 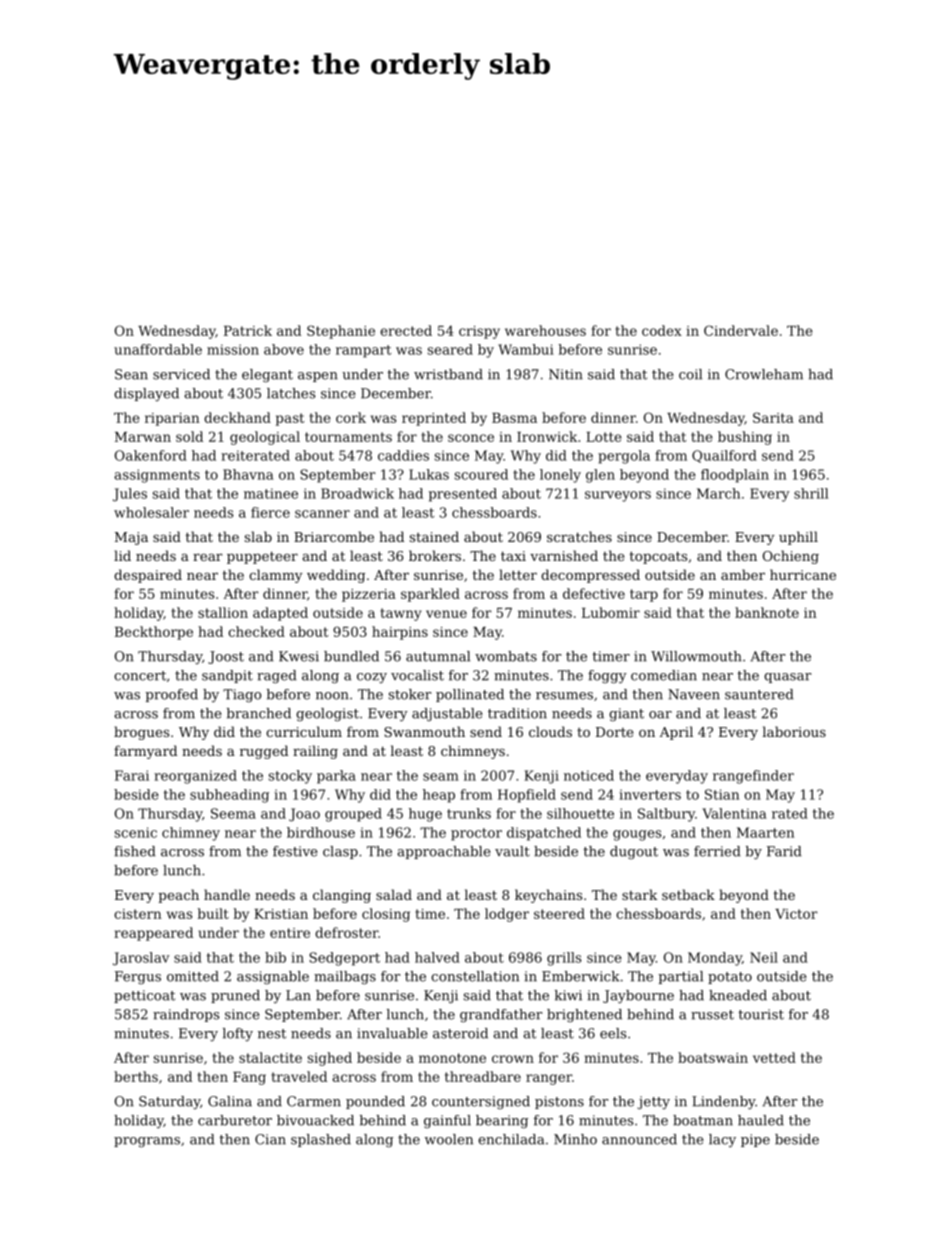 I want to click on bearing, so click(x=502, y=1121).
